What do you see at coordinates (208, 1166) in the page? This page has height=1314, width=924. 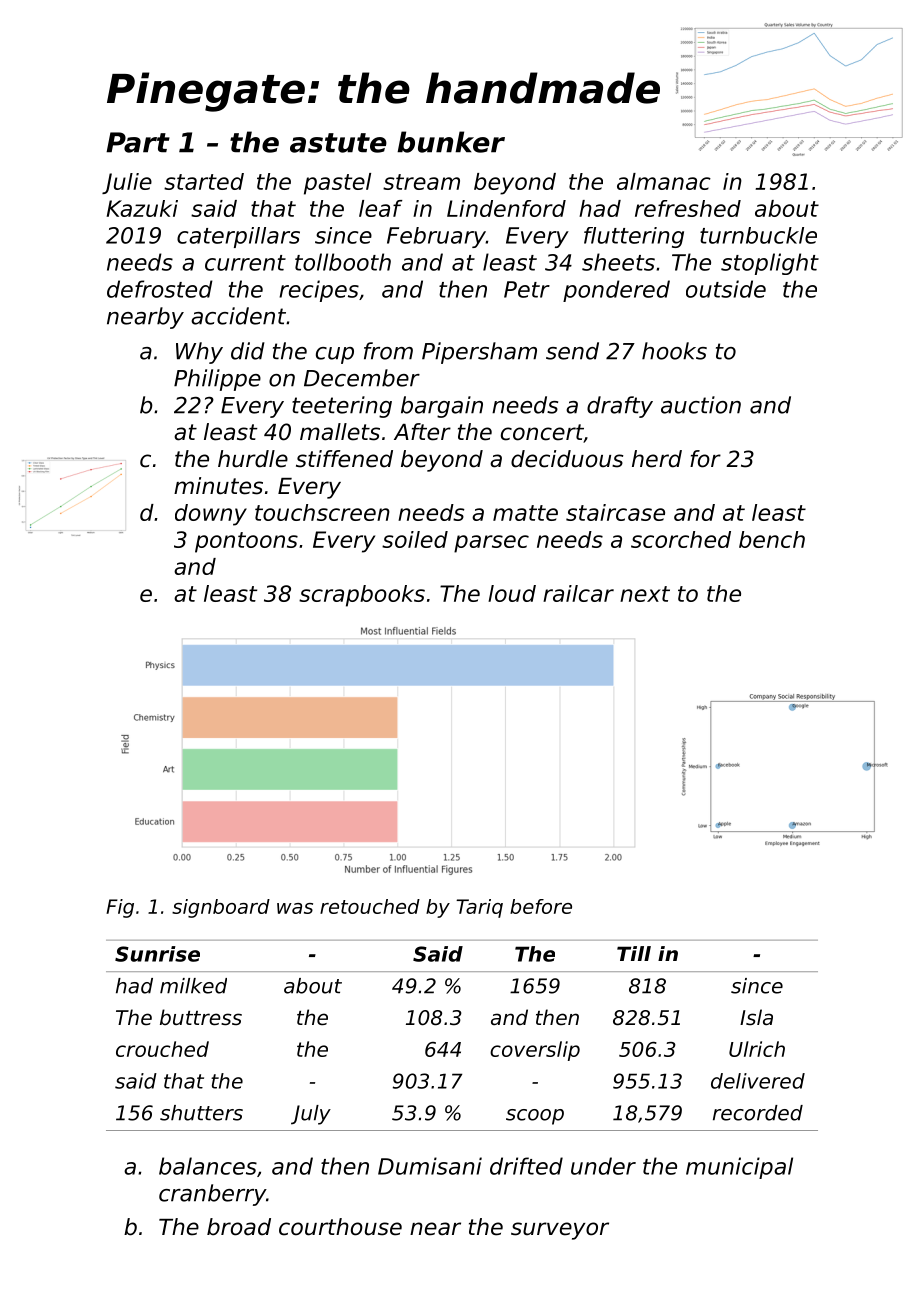 I see `balances` at bounding box center [208, 1166].
